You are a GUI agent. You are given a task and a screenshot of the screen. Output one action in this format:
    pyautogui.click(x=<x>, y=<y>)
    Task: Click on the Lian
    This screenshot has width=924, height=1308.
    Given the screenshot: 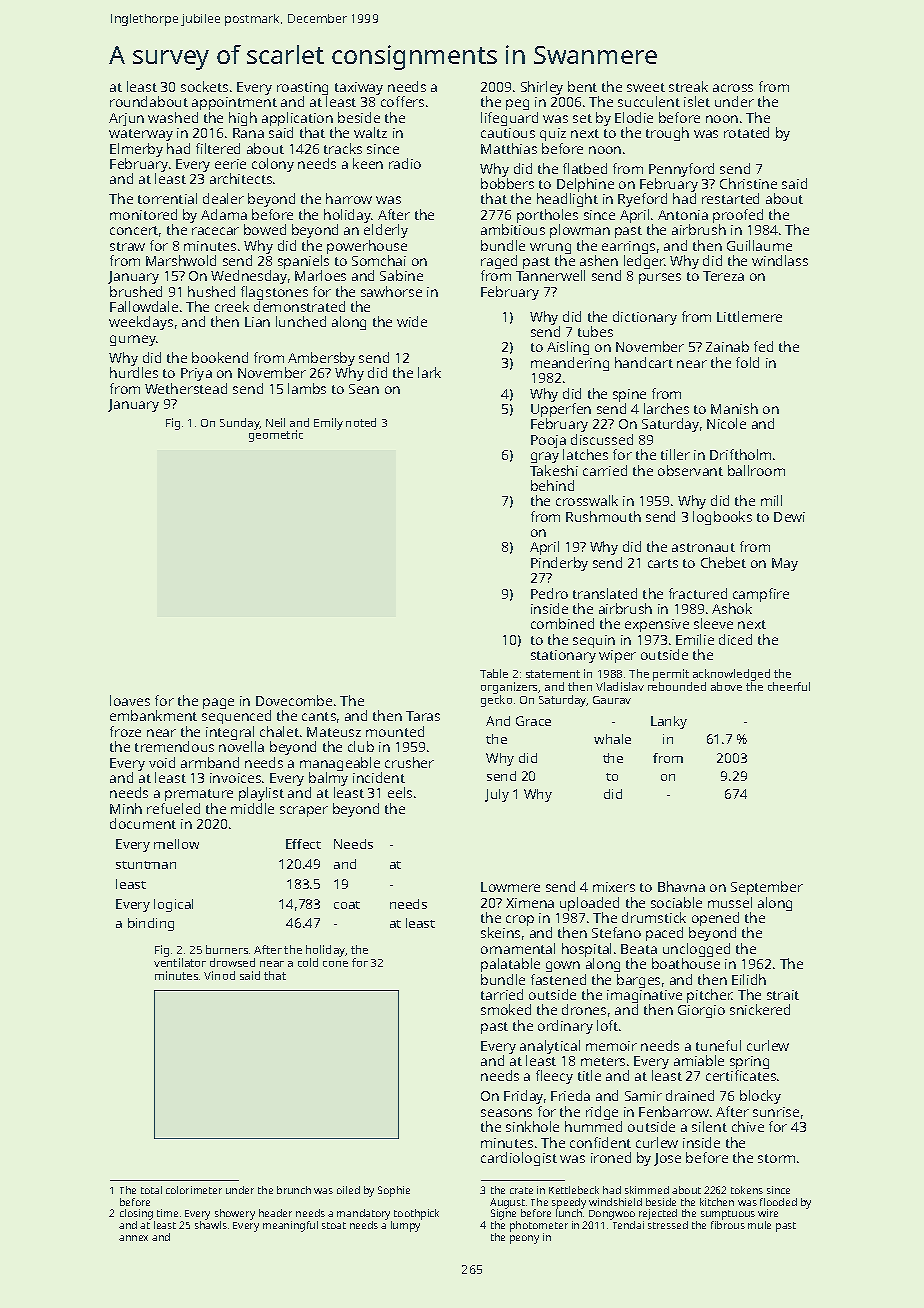 What is the action you would take?
    pyautogui.click(x=257, y=322)
